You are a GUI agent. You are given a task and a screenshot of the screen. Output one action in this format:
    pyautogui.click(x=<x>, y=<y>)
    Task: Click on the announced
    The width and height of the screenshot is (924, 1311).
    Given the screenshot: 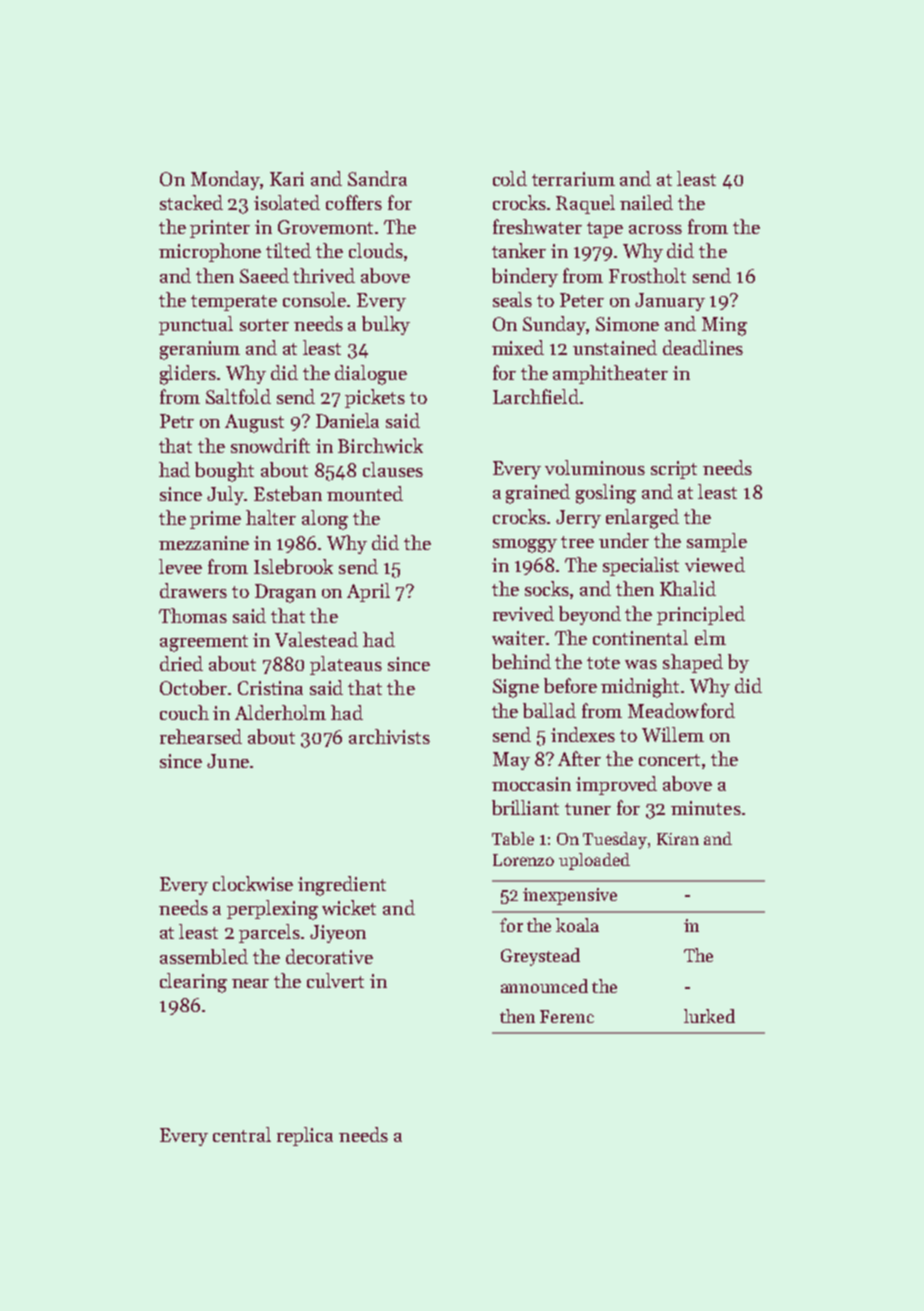 What is the action you would take?
    pyautogui.click(x=544, y=986)
